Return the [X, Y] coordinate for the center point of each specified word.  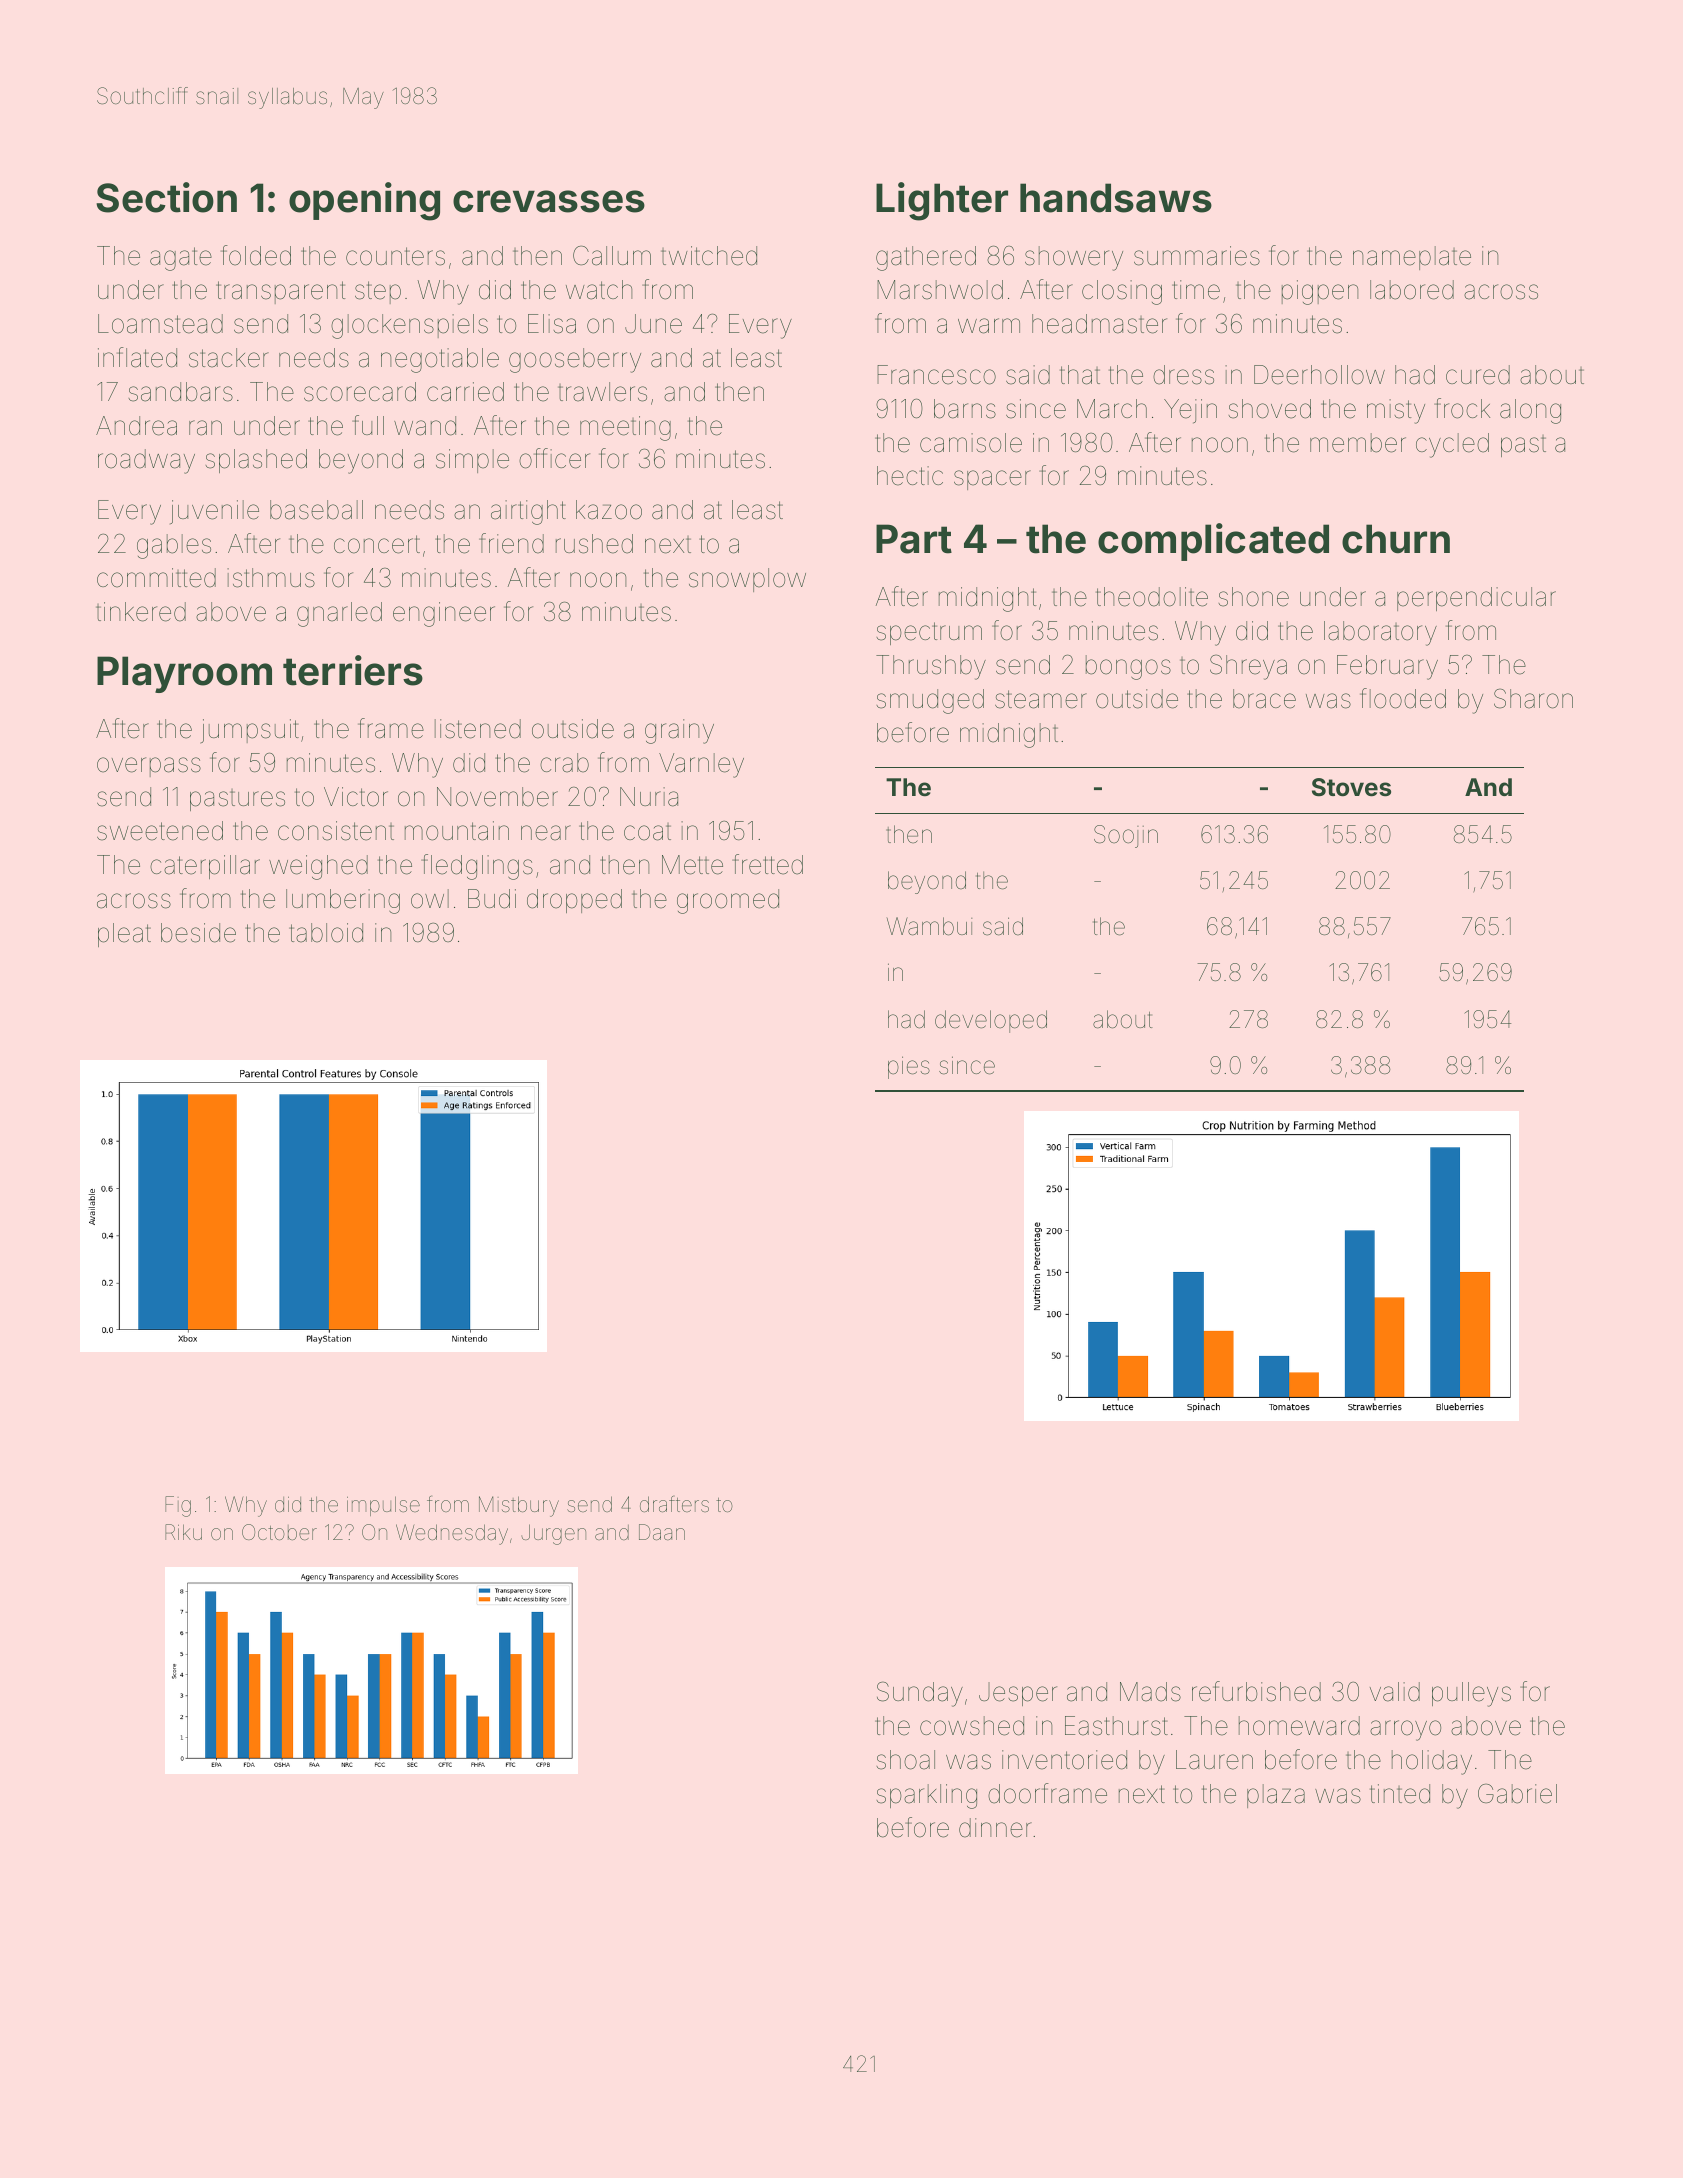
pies [909, 1067]
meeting [625, 428]
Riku [183, 1532]
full [368, 425]
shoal [905, 1760]
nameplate [1412, 258]
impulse [383, 1506]
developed [991, 1021]
